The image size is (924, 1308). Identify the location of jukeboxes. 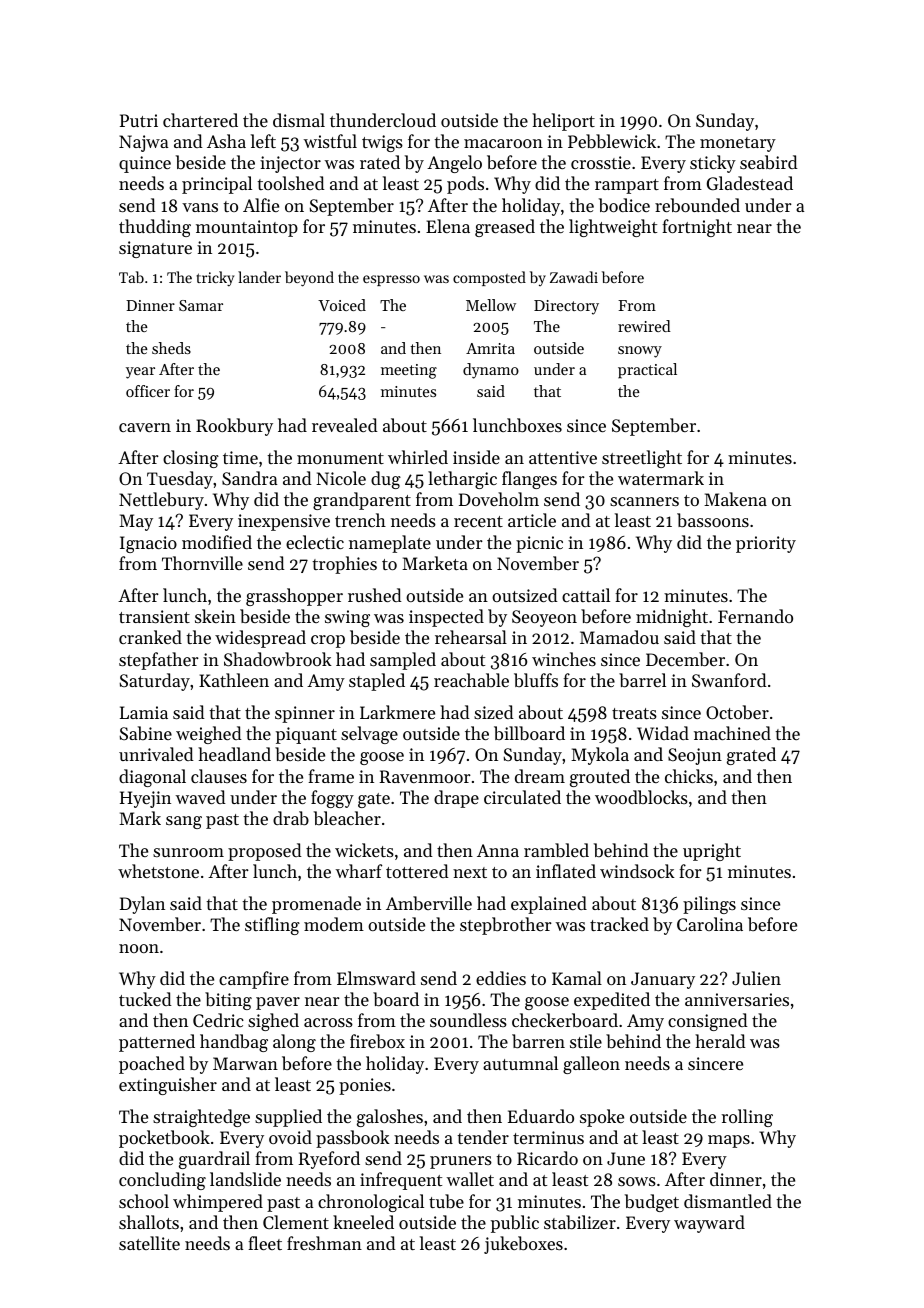
(523, 1245).
